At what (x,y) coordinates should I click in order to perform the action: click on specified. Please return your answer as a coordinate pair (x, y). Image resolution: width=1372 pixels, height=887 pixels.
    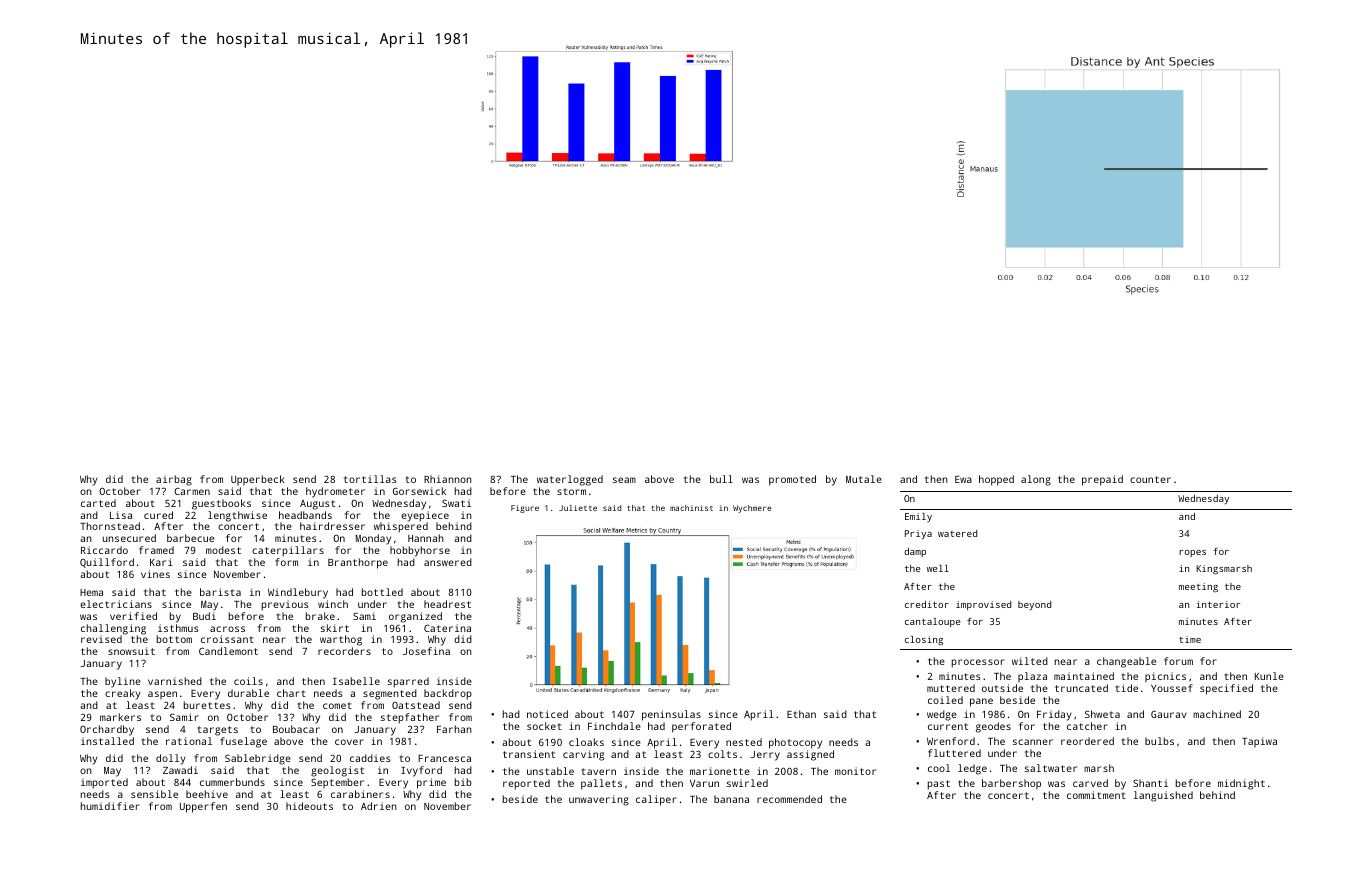
    Looking at the image, I should click on (1226, 689).
